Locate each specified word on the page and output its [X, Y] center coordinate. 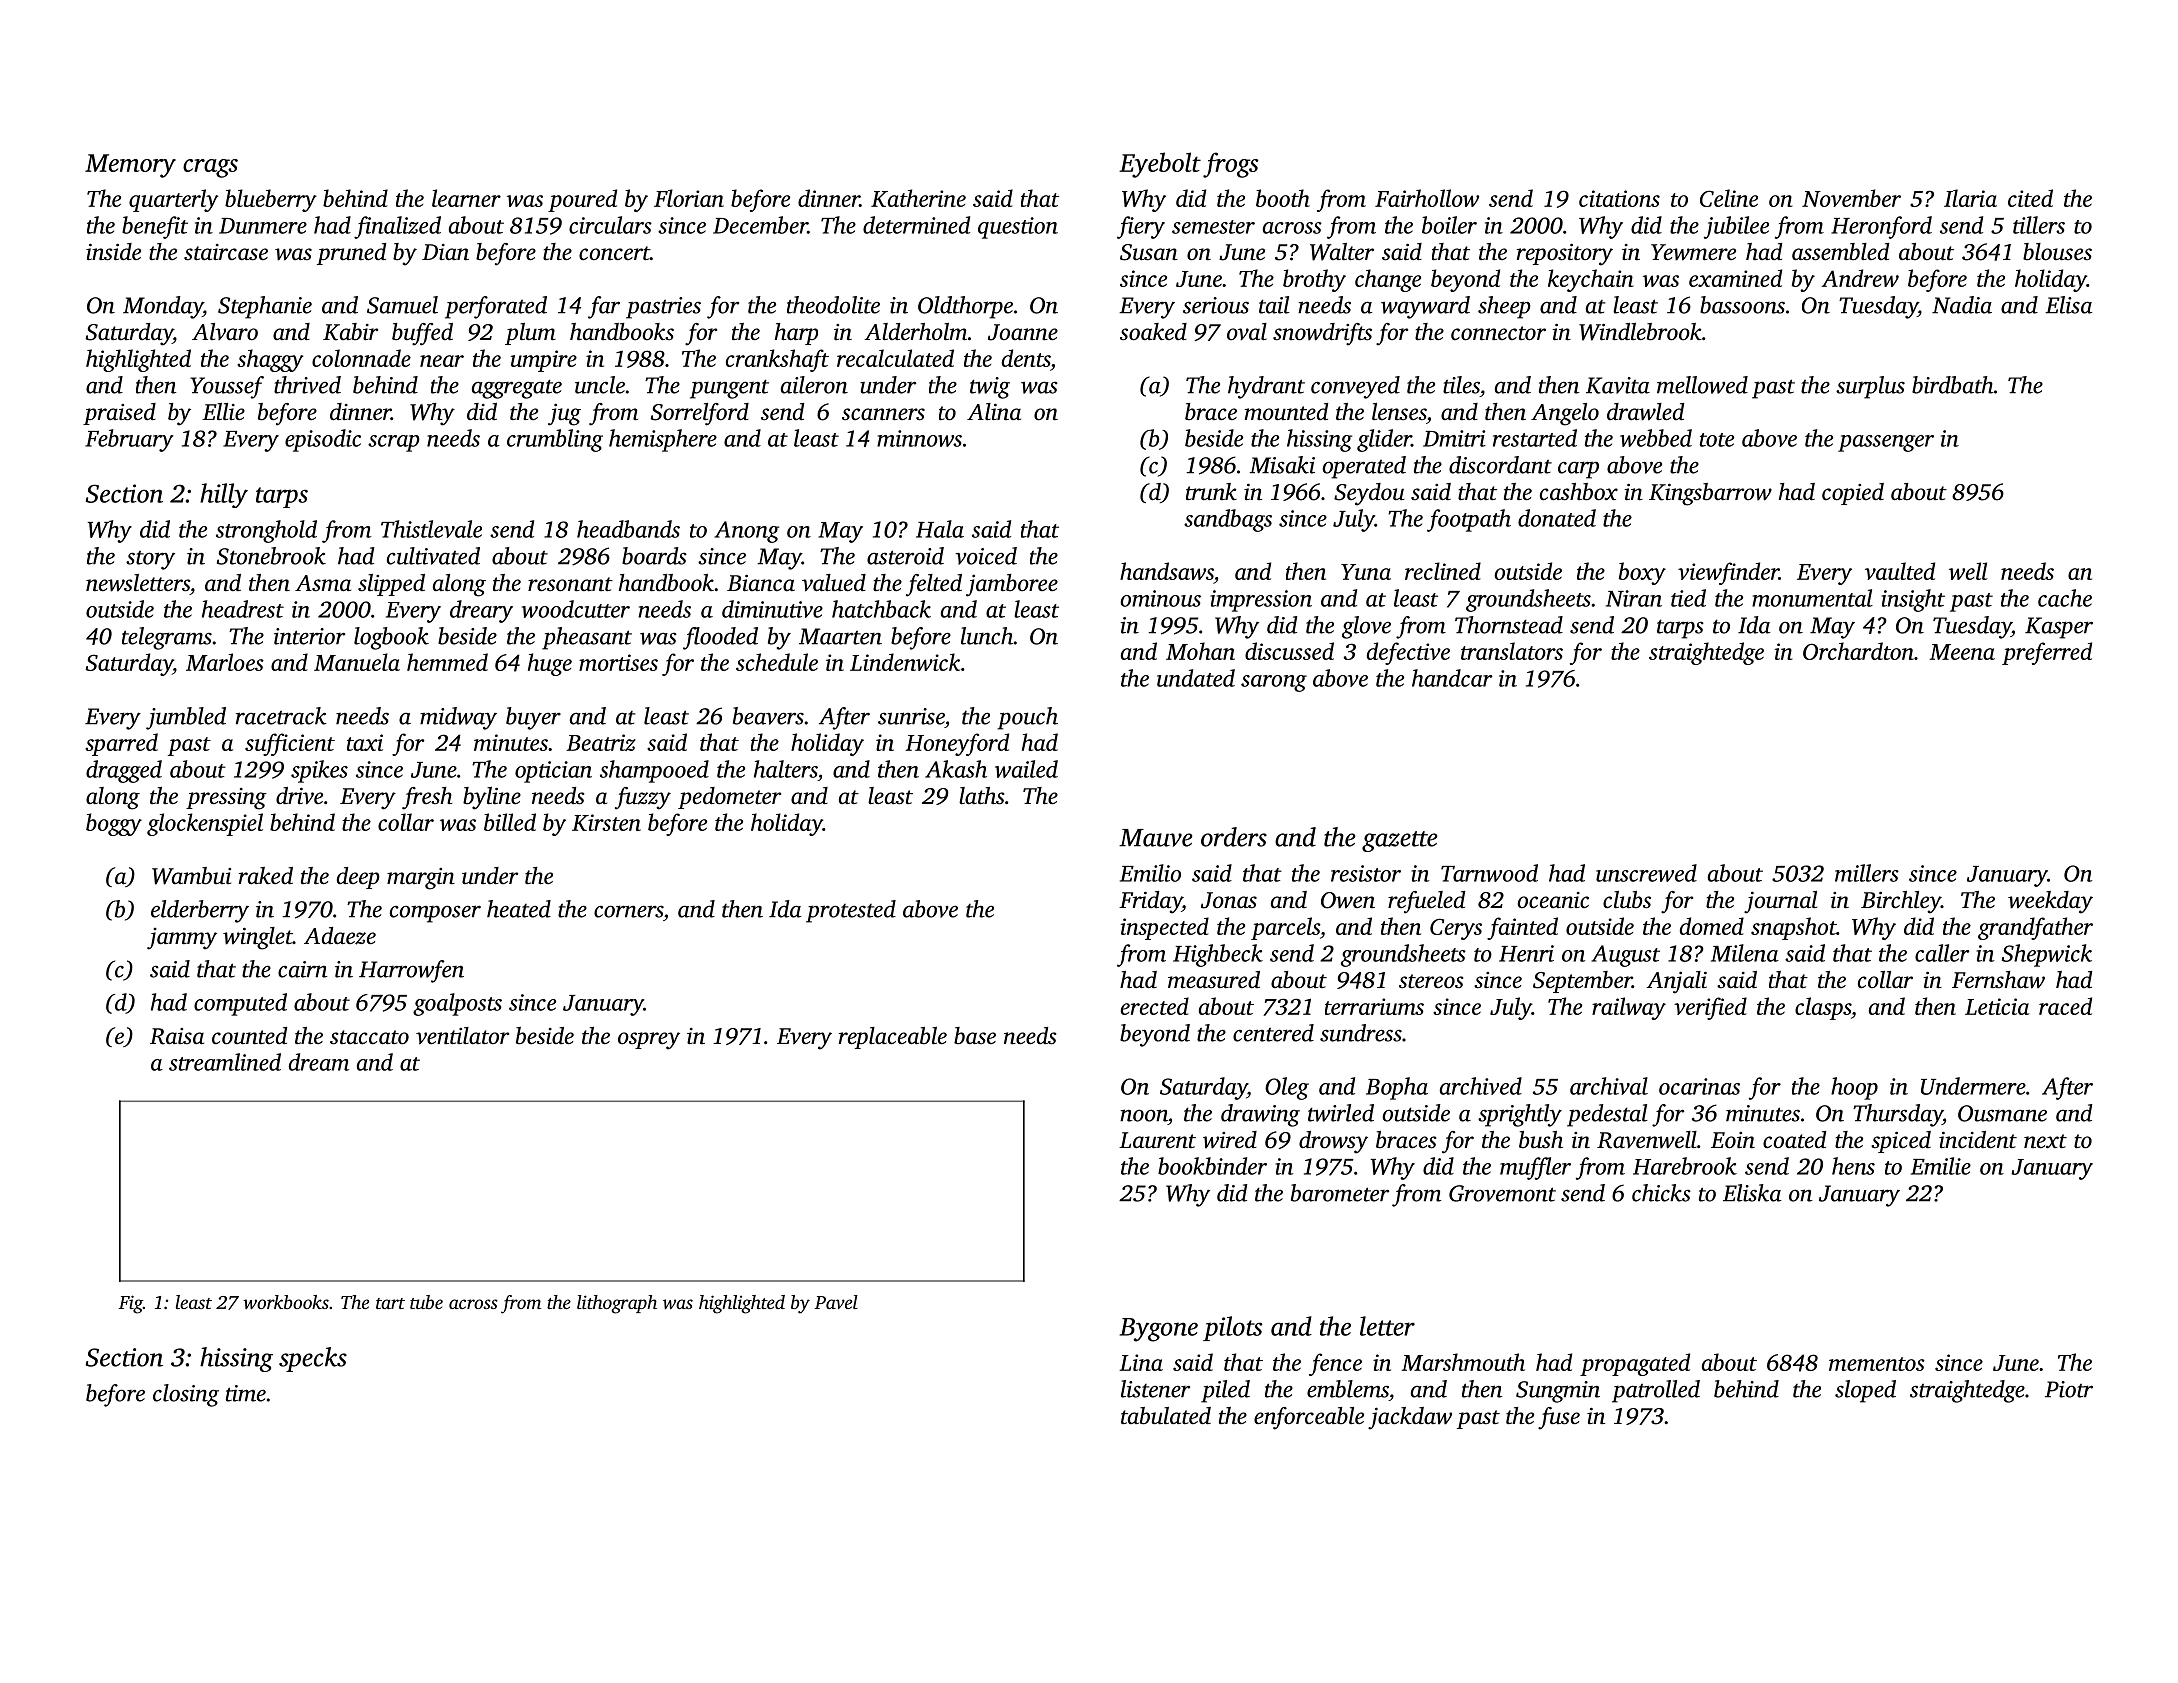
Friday [1150, 902]
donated [1557, 518]
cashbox [1579, 492]
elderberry [200, 911]
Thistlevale [431, 529]
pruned [351, 254]
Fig [131, 1304]
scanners [883, 414]
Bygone [1159, 1330]
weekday [2050, 902]
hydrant [1266, 387]
